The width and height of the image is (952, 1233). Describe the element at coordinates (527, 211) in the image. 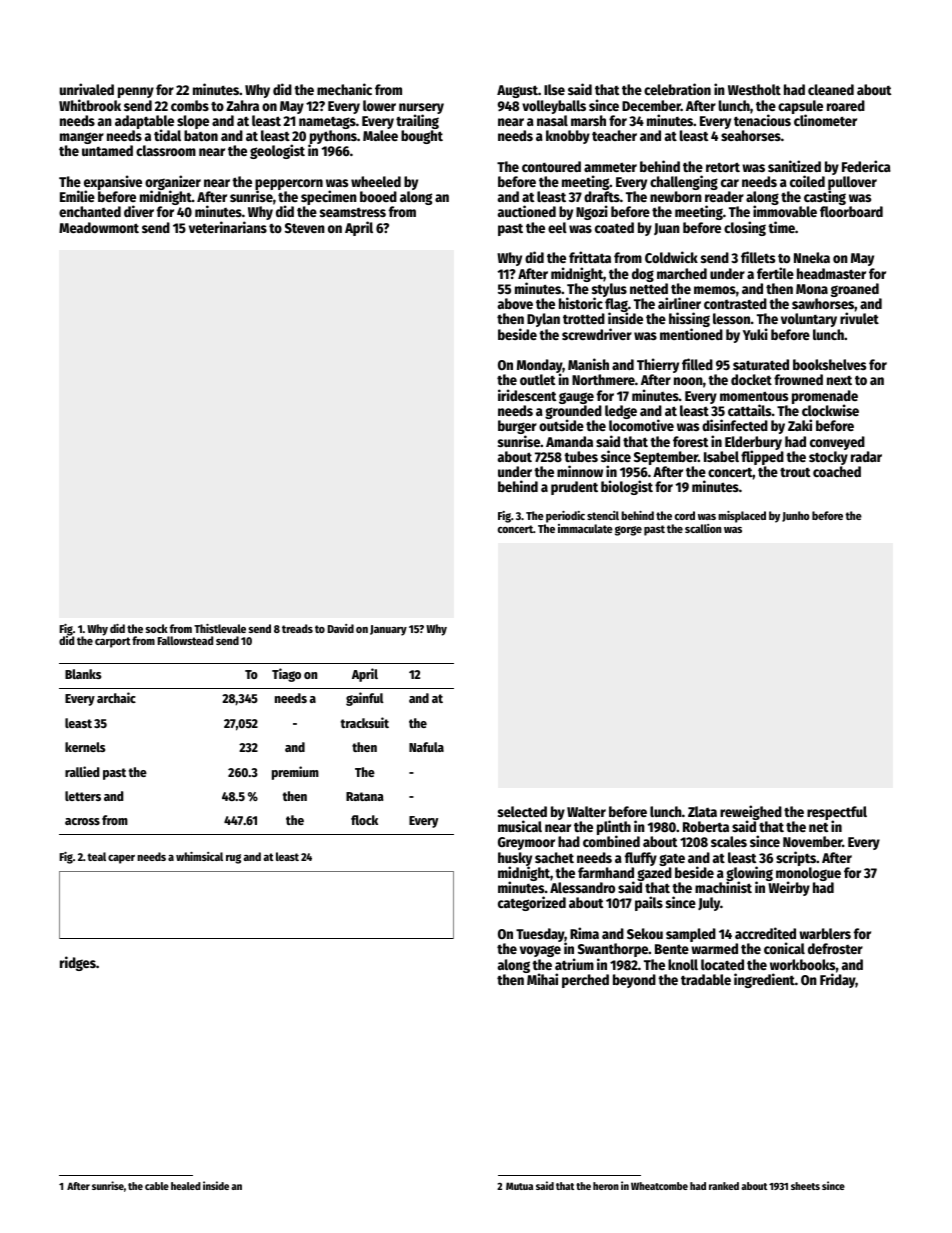

I see `auctioned` at that location.
